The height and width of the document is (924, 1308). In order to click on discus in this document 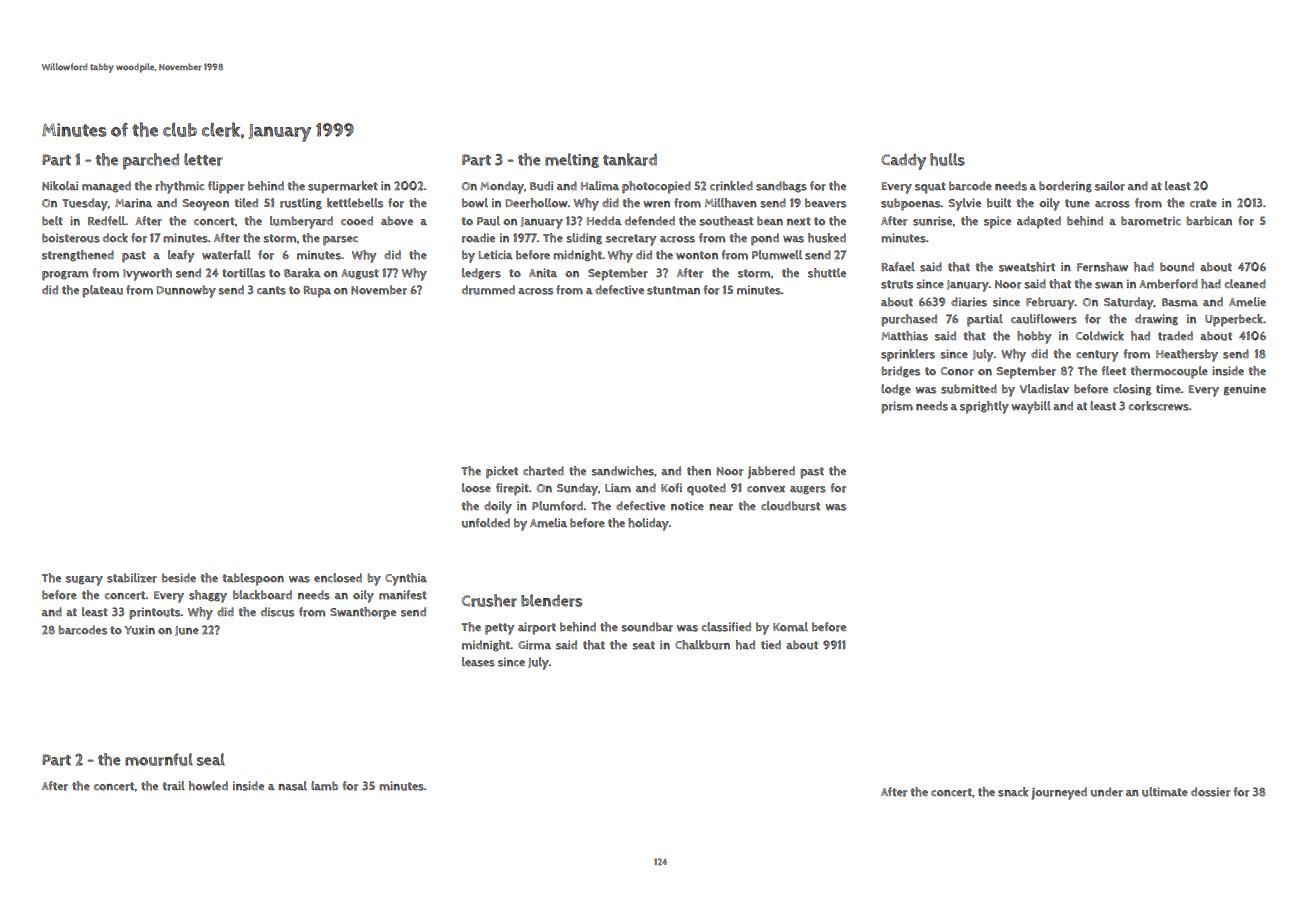, I will do `click(277, 612)`.
